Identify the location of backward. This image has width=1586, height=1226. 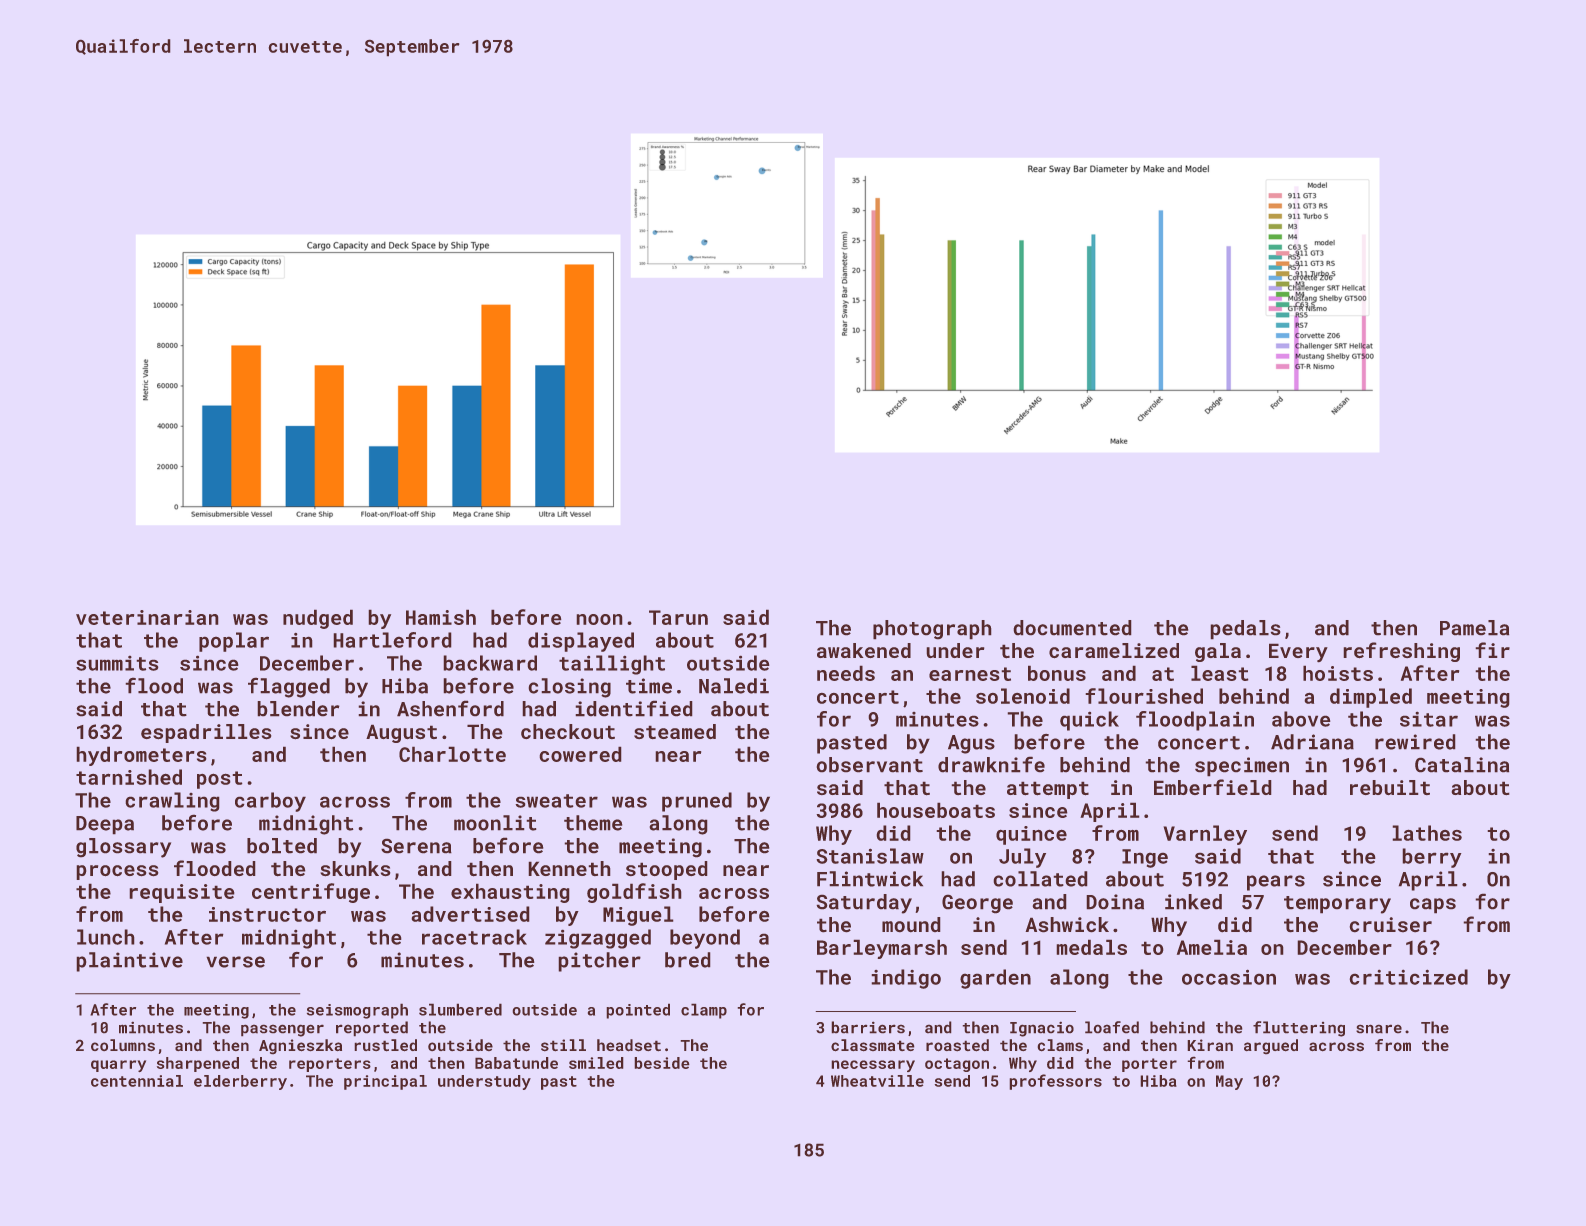
(490, 663).
